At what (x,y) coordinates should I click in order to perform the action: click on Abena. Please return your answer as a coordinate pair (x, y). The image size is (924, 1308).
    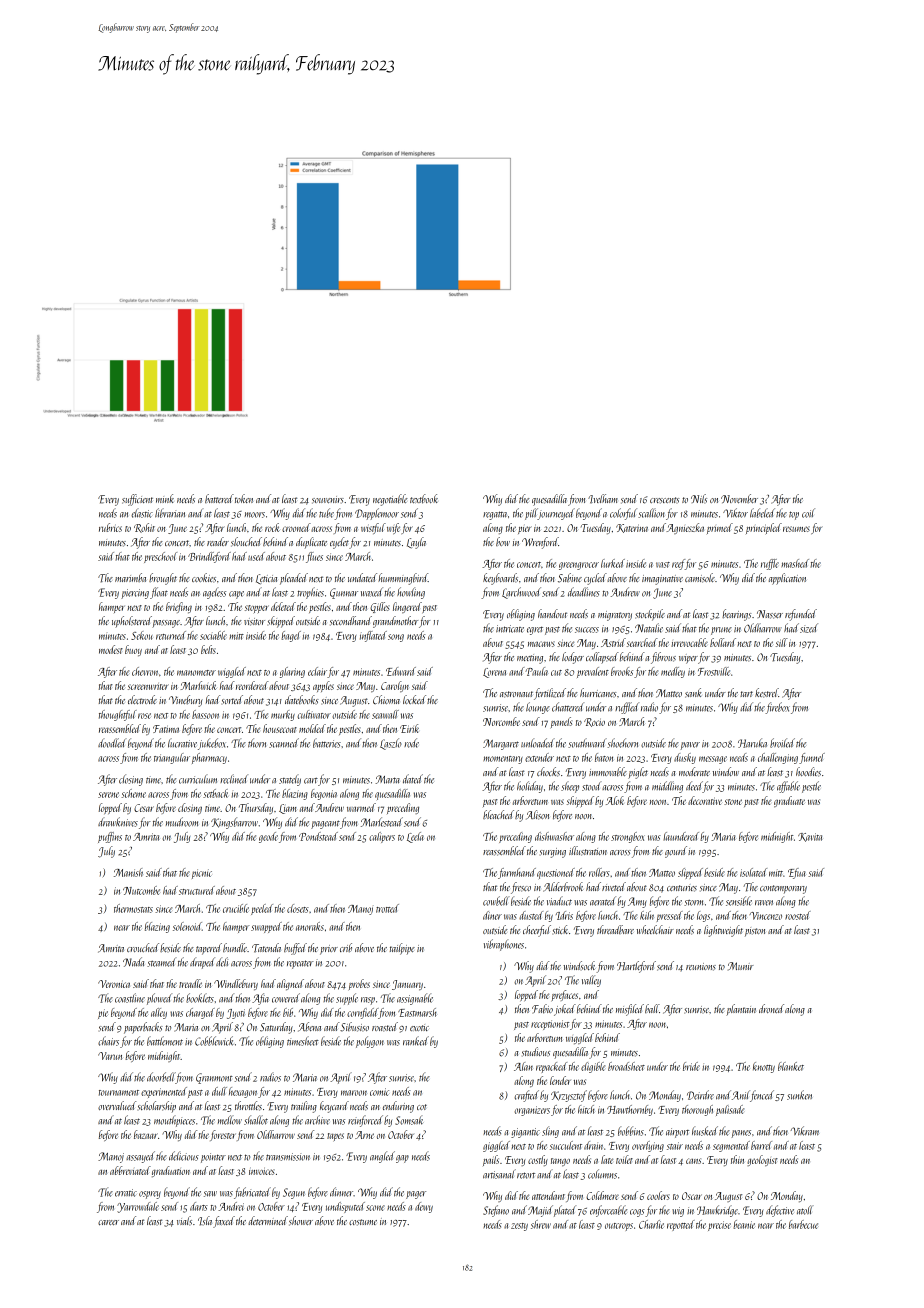
    Looking at the image, I should click on (309, 1027).
